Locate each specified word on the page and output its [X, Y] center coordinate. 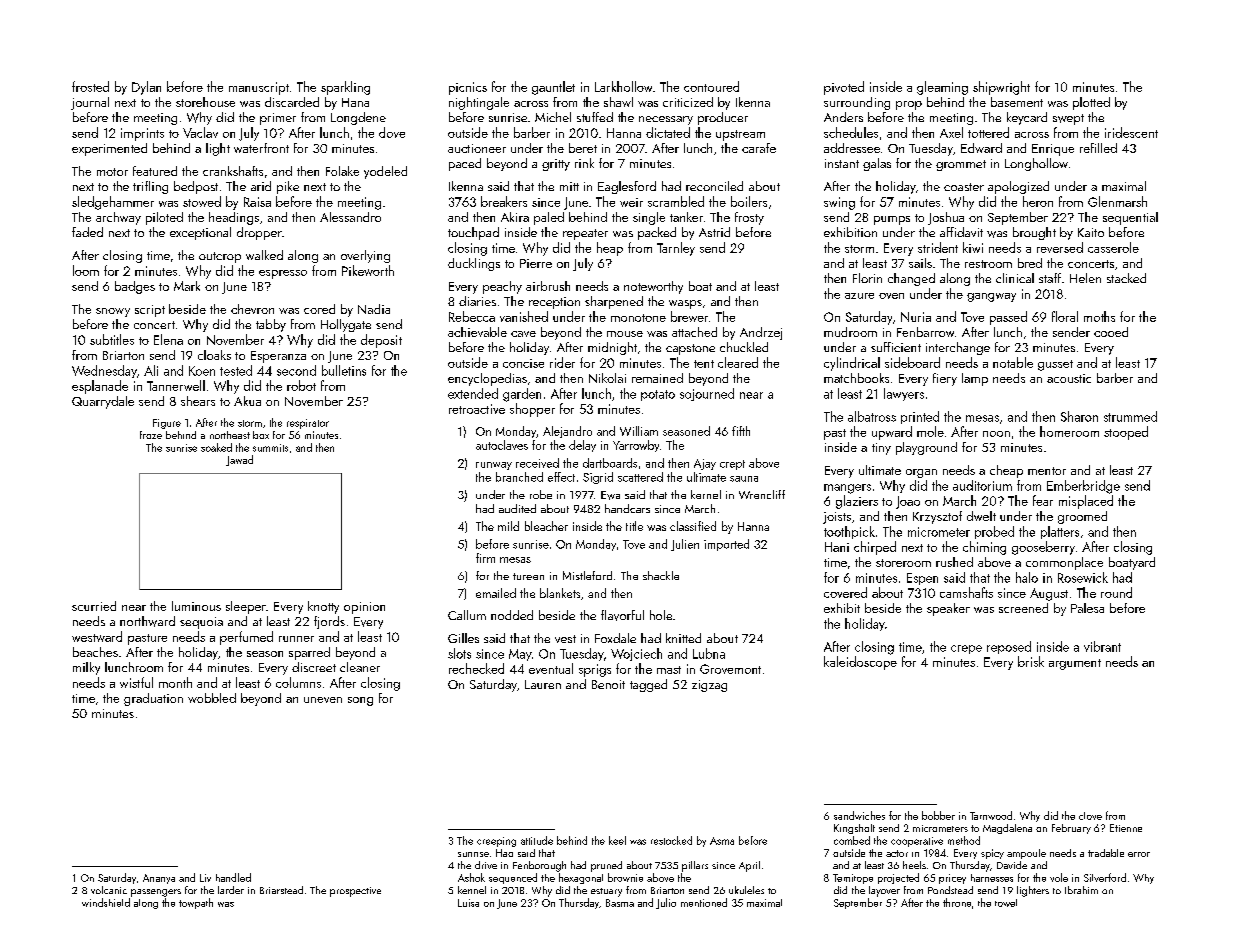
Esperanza [278, 357]
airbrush [548, 286]
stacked [1126, 278]
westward [97, 636]
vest [565, 639]
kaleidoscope [860, 663]
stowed [202, 201]
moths [1099, 316]
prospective [355, 892]
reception [554, 303]
